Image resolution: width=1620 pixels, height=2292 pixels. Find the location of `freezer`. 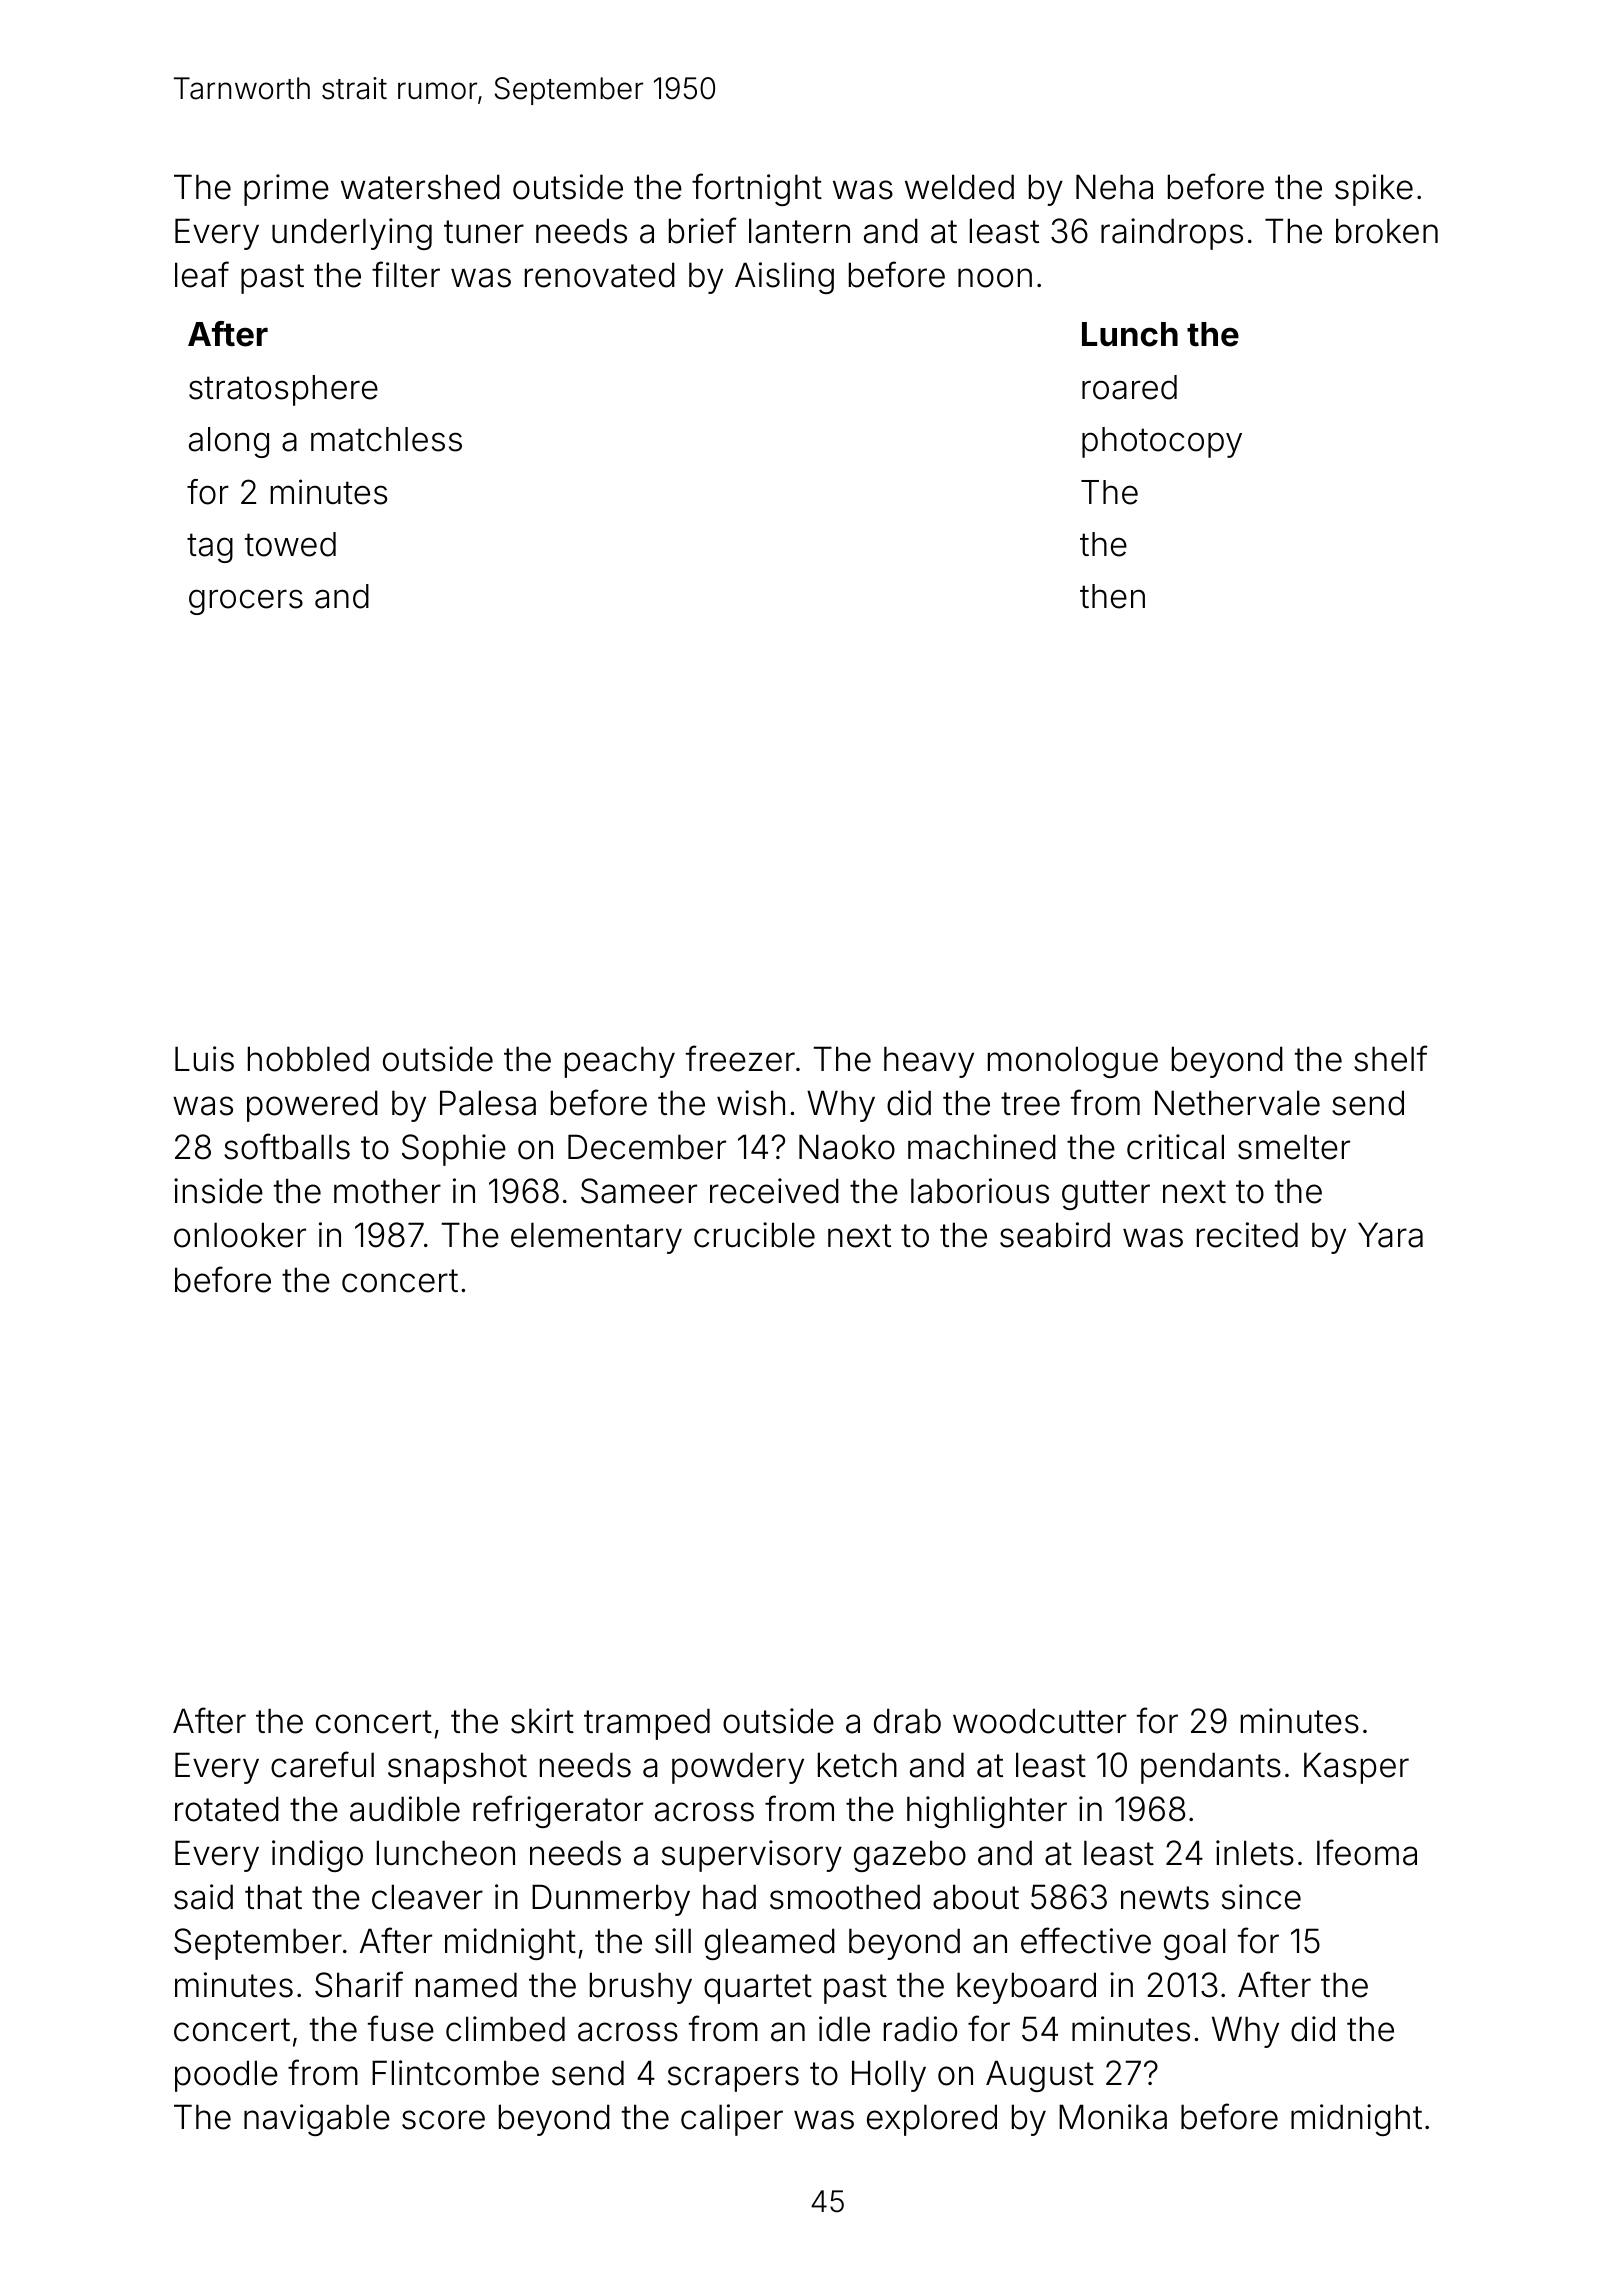

freezer is located at coordinates (740, 1058).
